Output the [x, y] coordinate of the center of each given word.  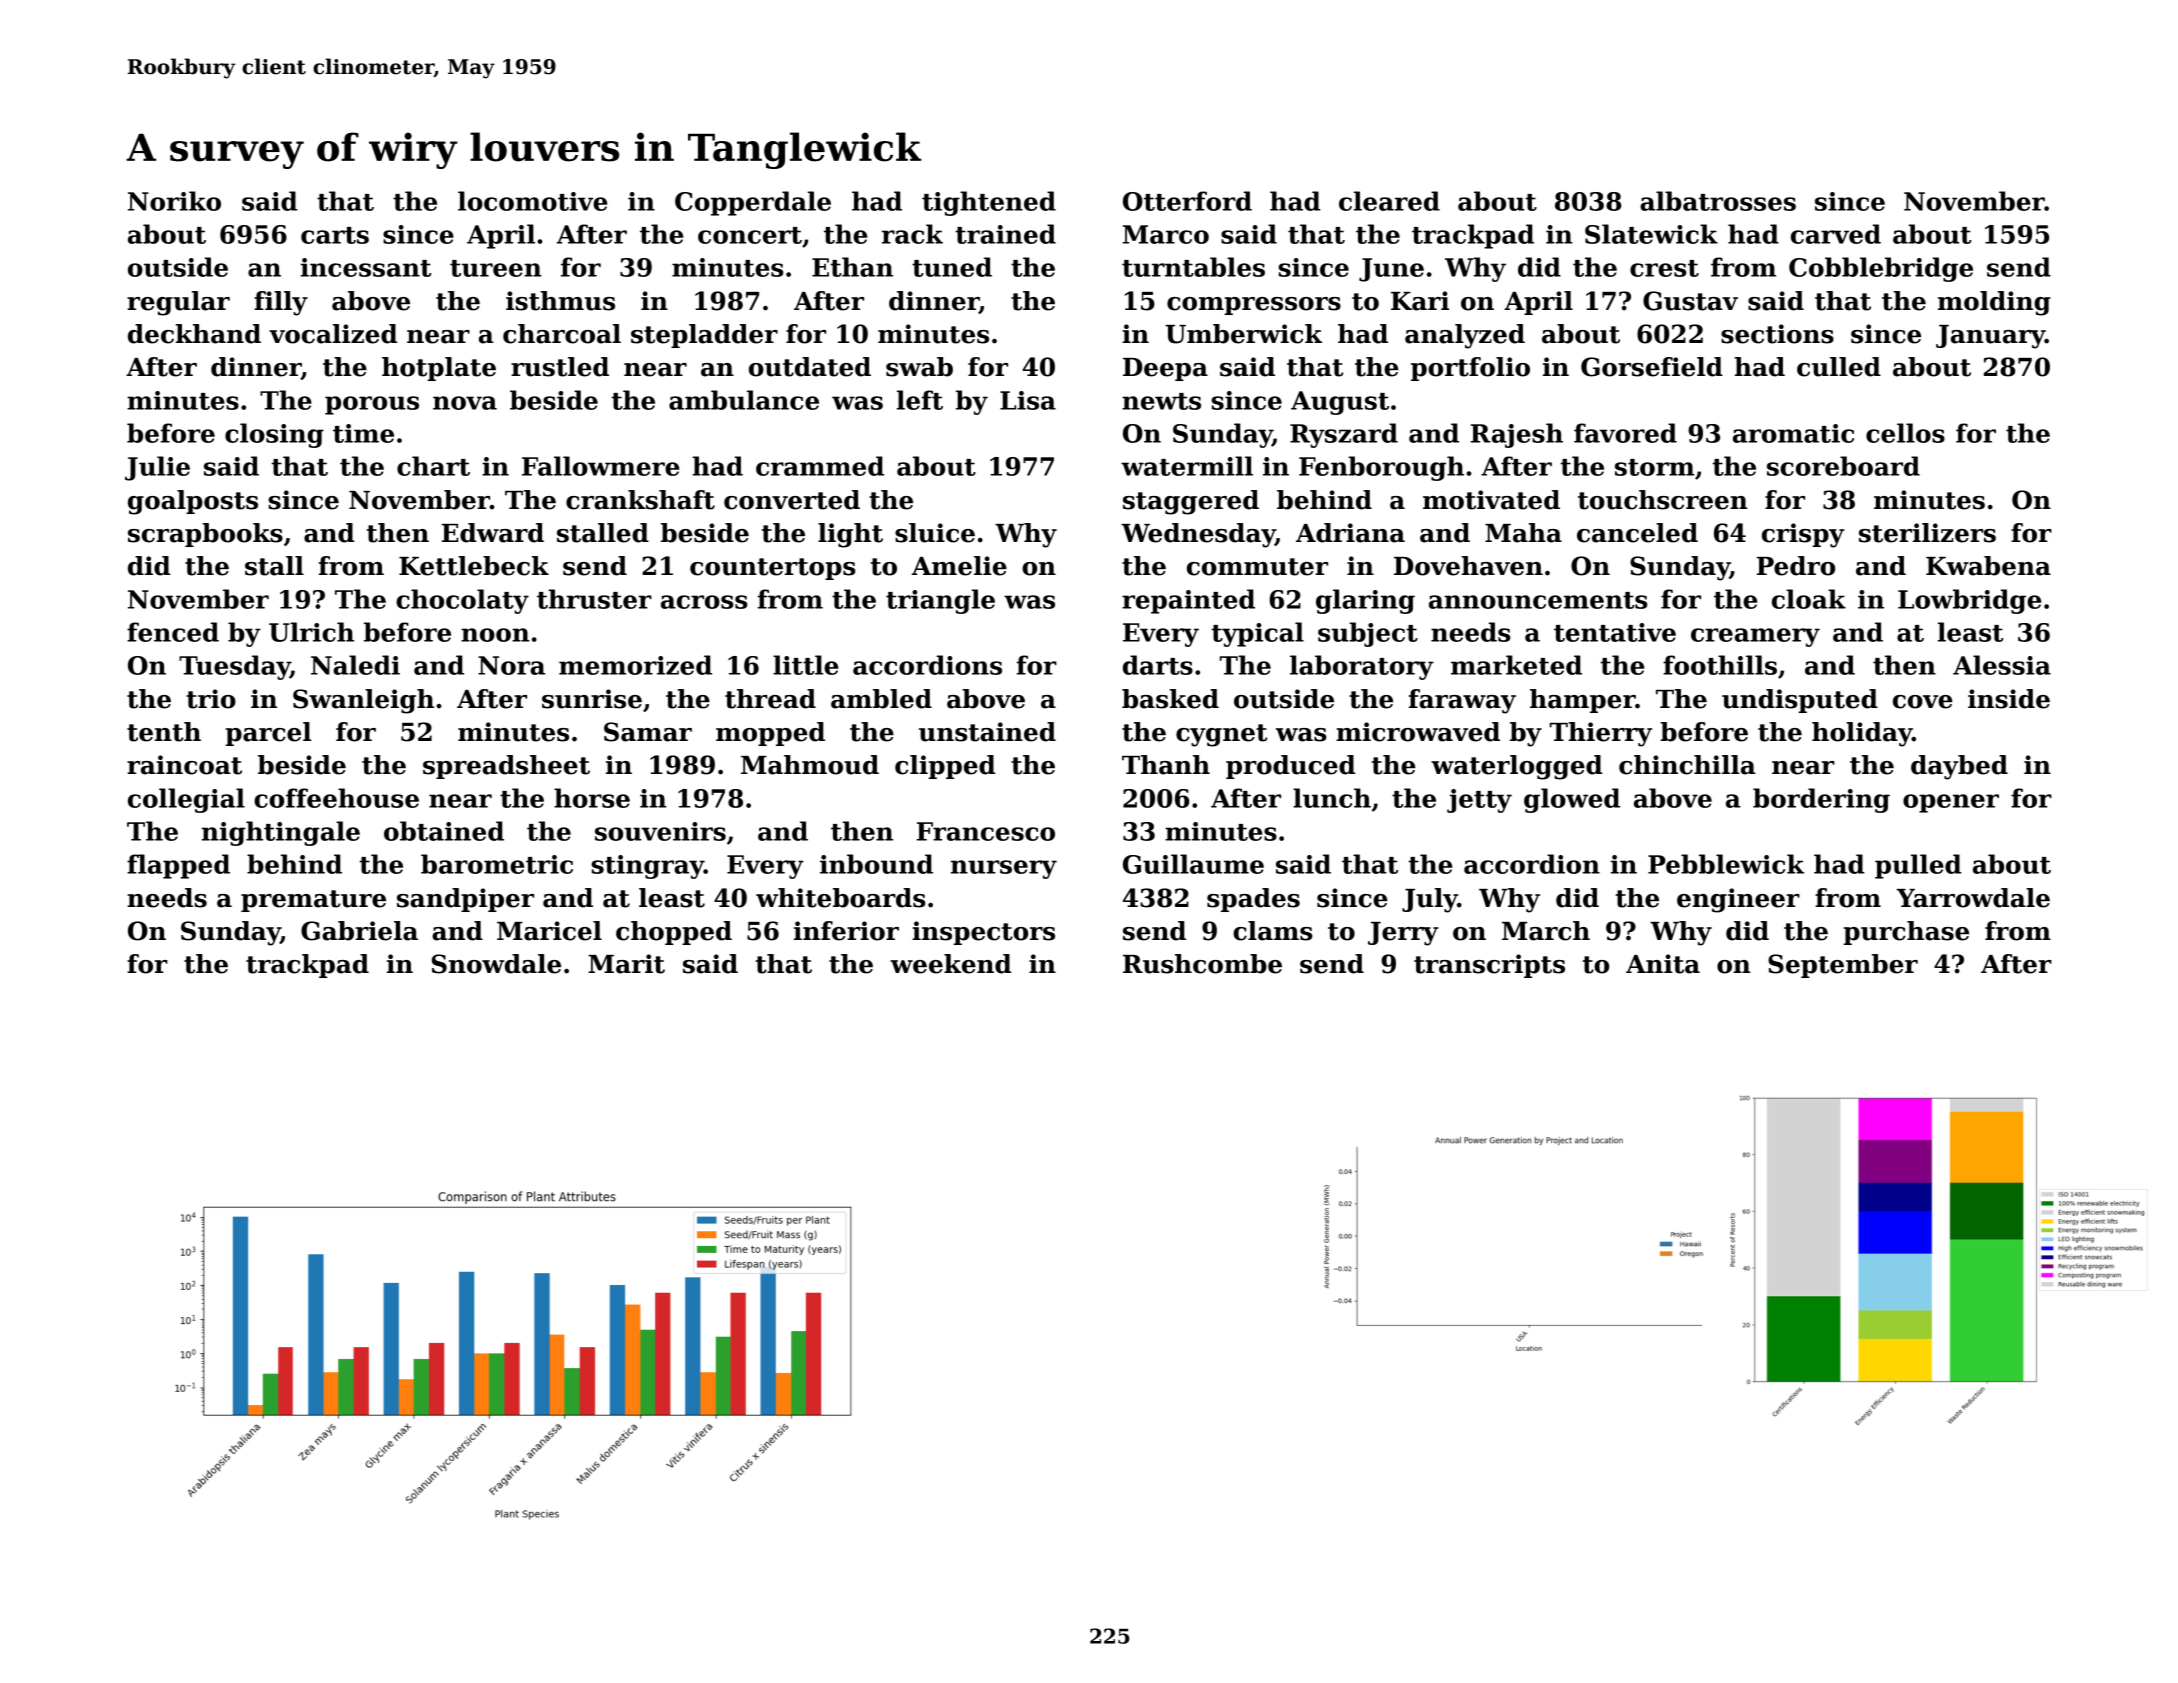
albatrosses [1718, 201]
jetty [1479, 801]
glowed [1572, 800]
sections [1777, 334]
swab [919, 367]
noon [495, 635]
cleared [1389, 201]
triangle [940, 601]
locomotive [532, 201]
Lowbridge [1969, 601]
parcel [268, 734]
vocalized [333, 334]
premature [313, 901]
